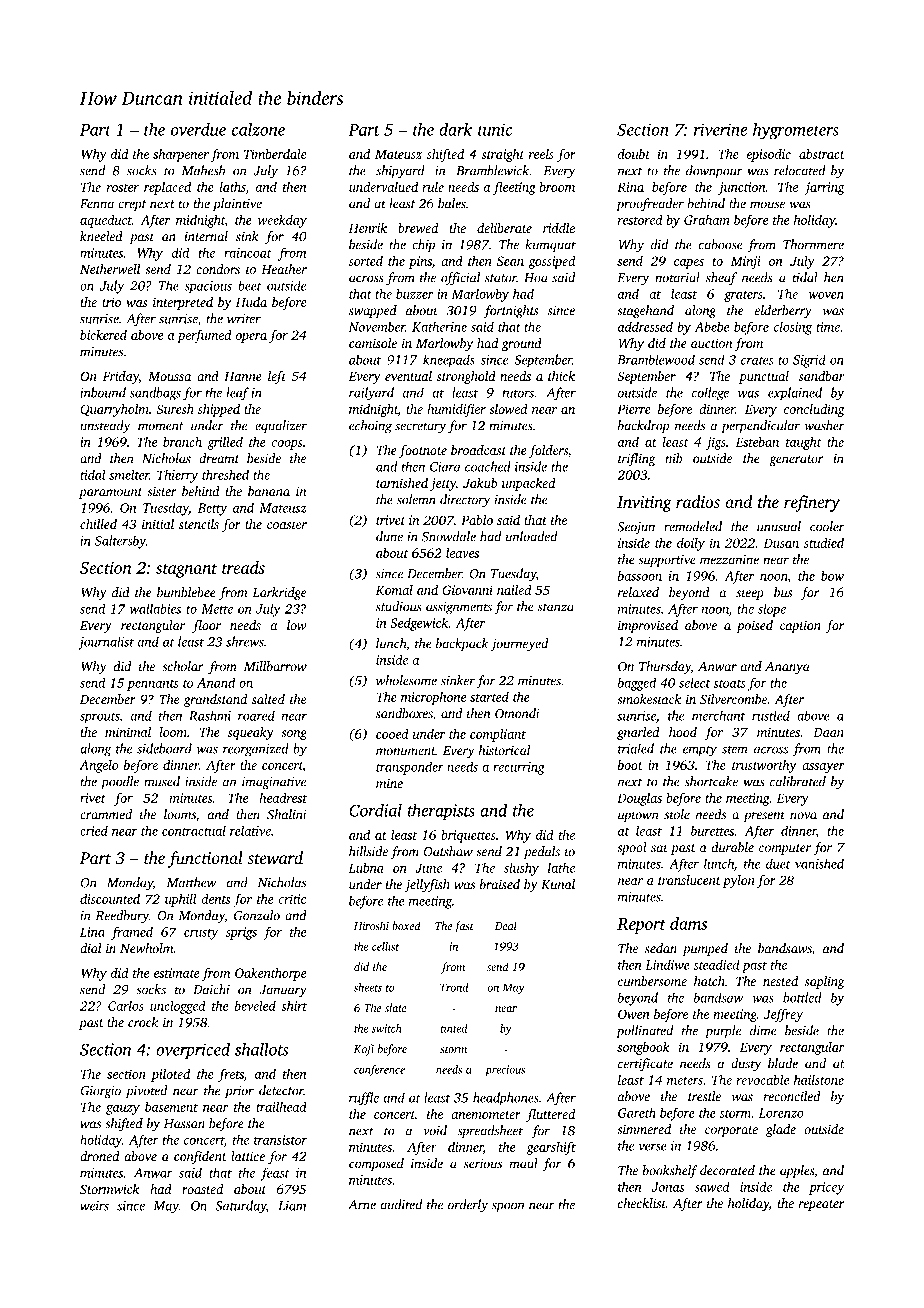 Image resolution: width=924 pixels, height=1308 pixels. I want to click on sister, so click(162, 491).
